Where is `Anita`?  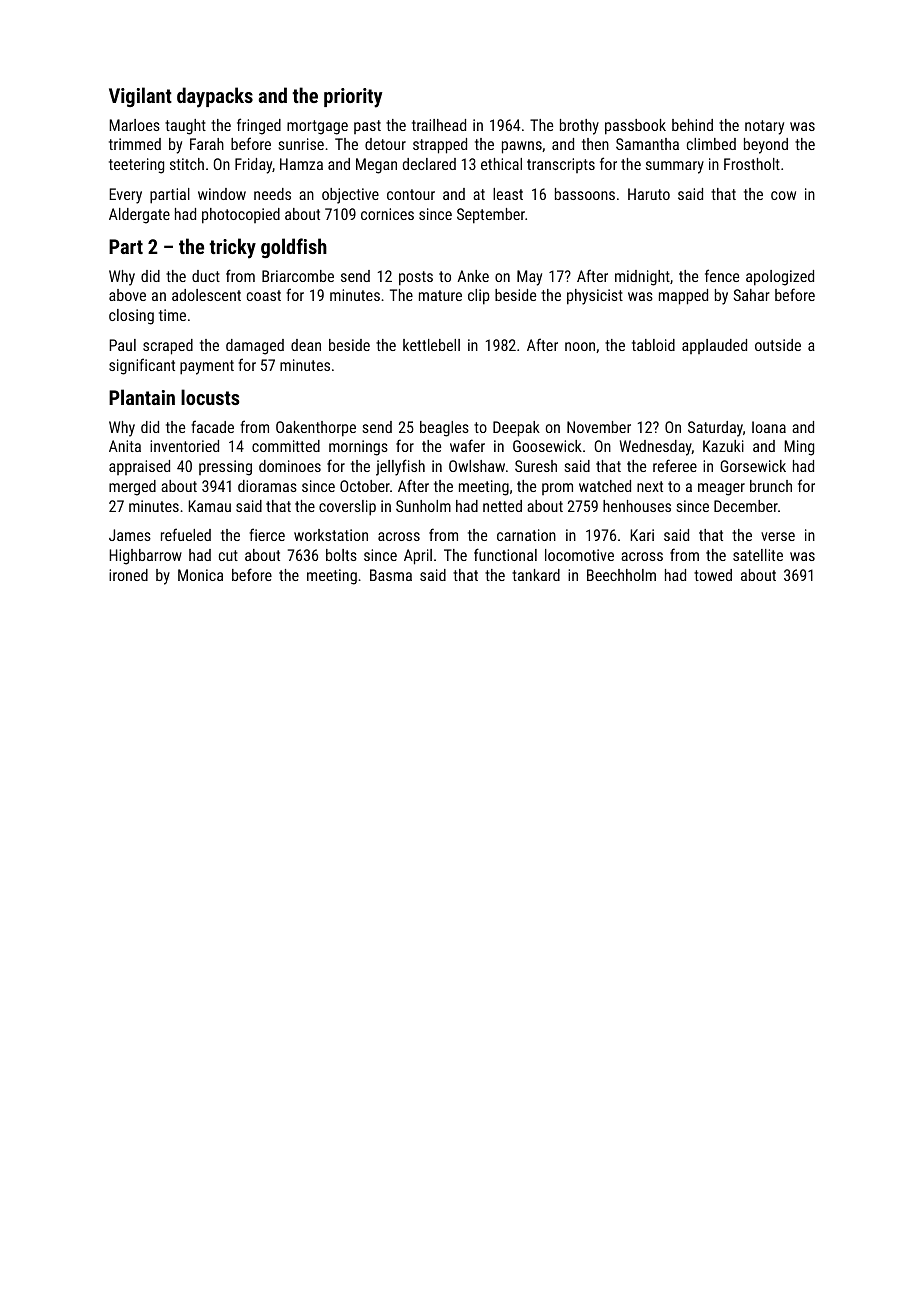 Anita is located at coordinates (125, 446).
